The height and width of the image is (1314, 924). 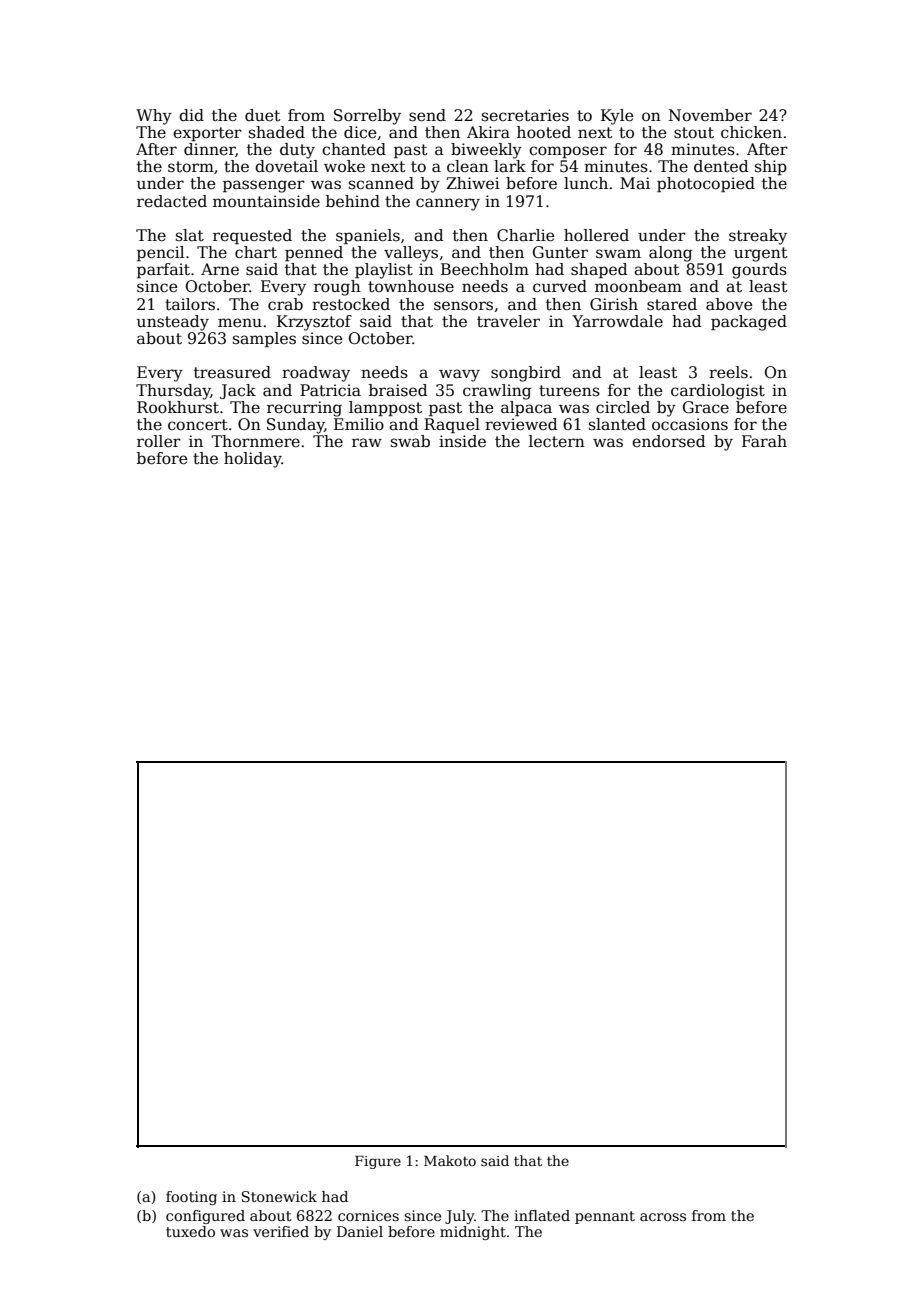 What do you see at coordinates (663, 1217) in the image?
I see `across` at bounding box center [663, 1217].
